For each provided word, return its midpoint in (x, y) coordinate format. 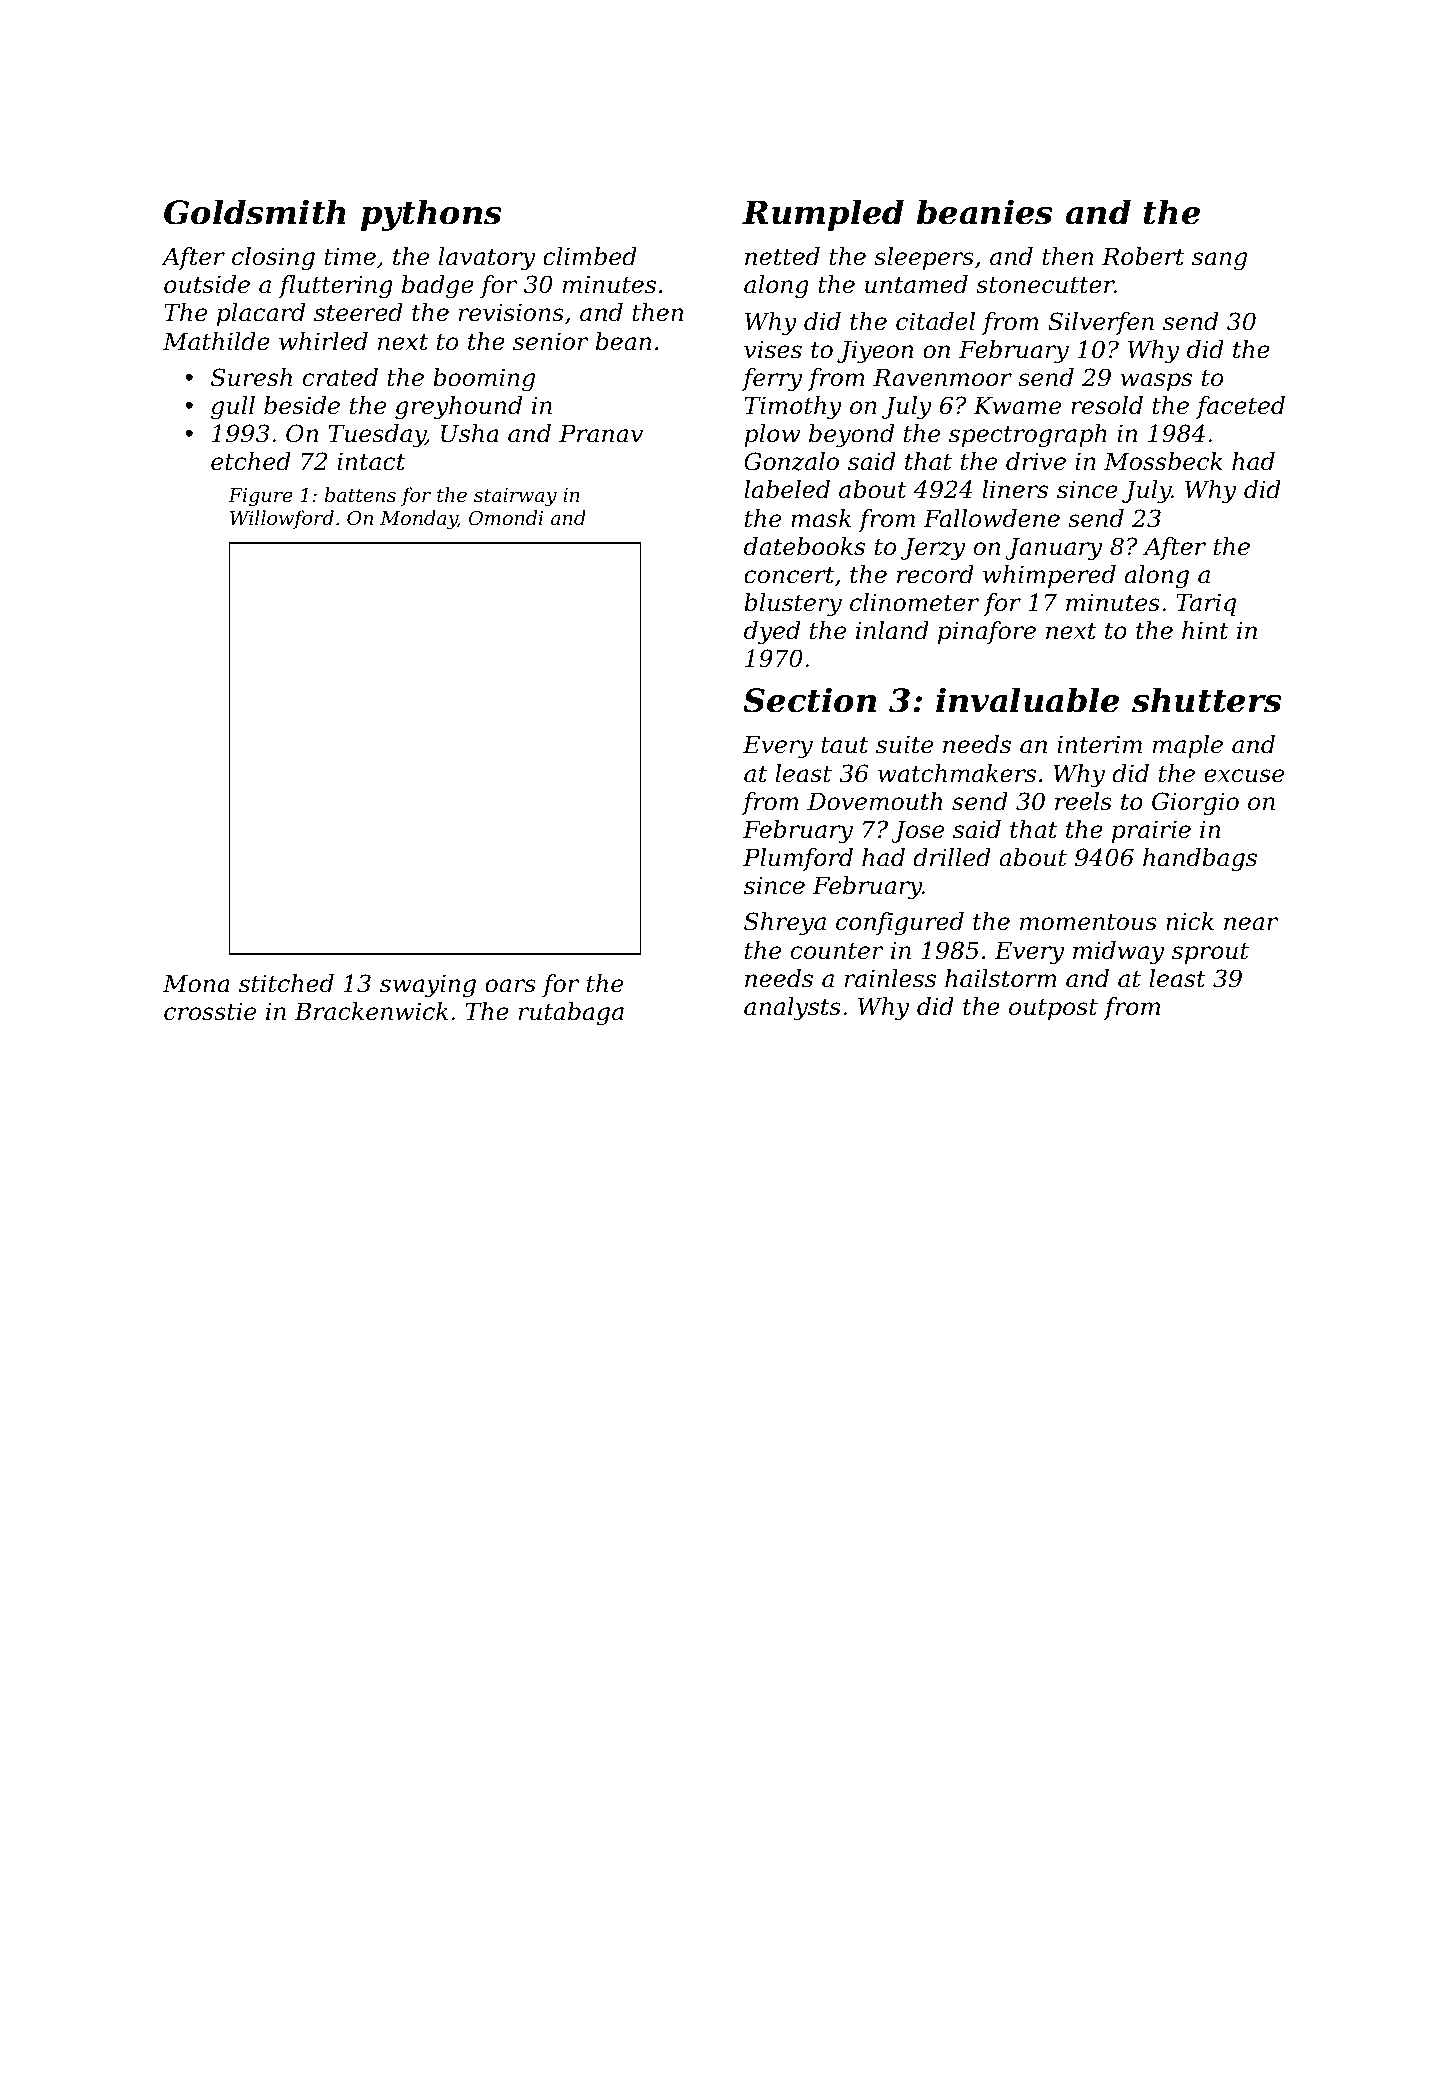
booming (484, 379)
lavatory (487, 258)
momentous (1088, 922)
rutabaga (571, 1013)
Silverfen (1101, 323)
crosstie (210, 1012)
